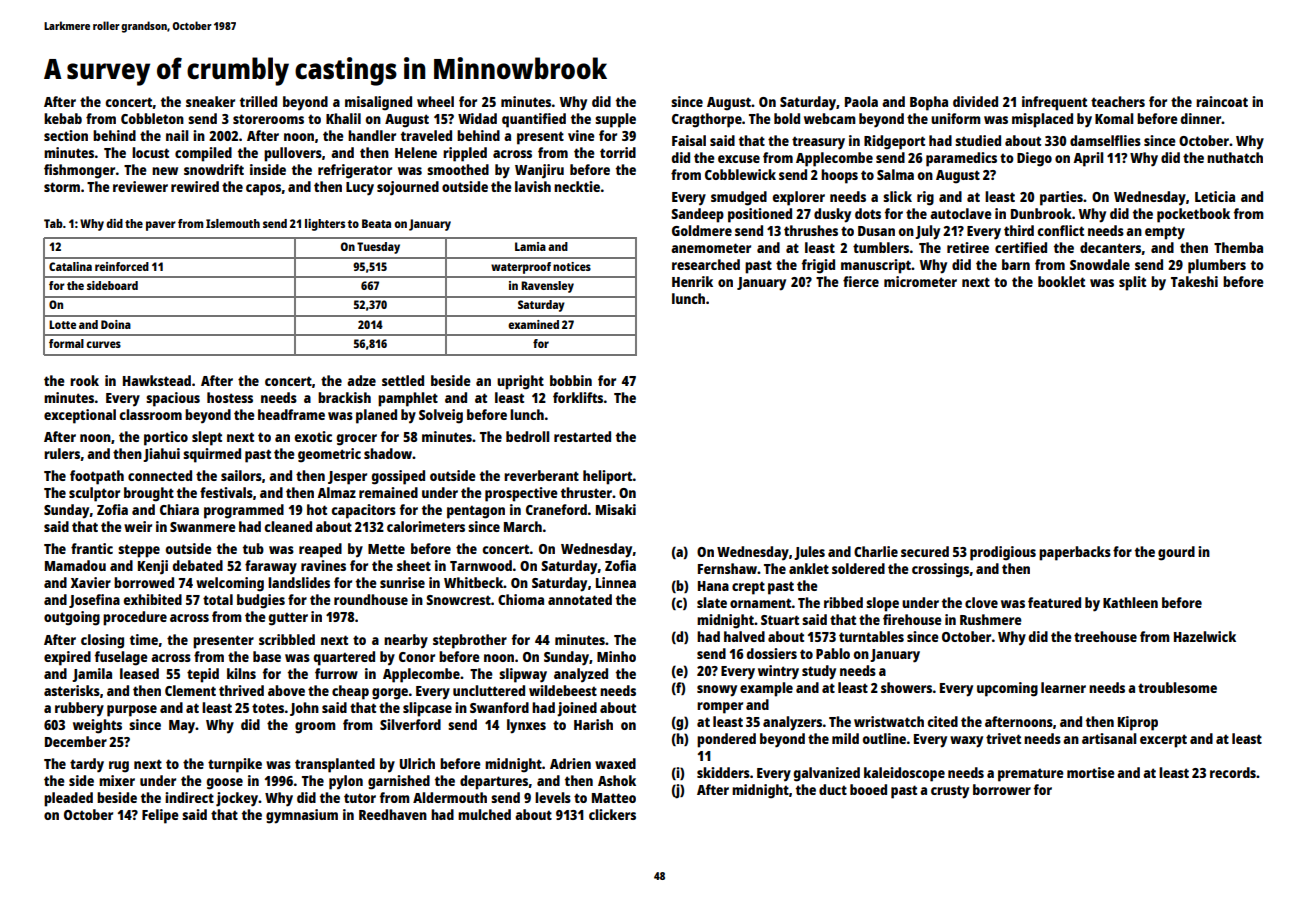 This document has height=924, width=1308. I want to click on borrower, so click(1002, 789).
